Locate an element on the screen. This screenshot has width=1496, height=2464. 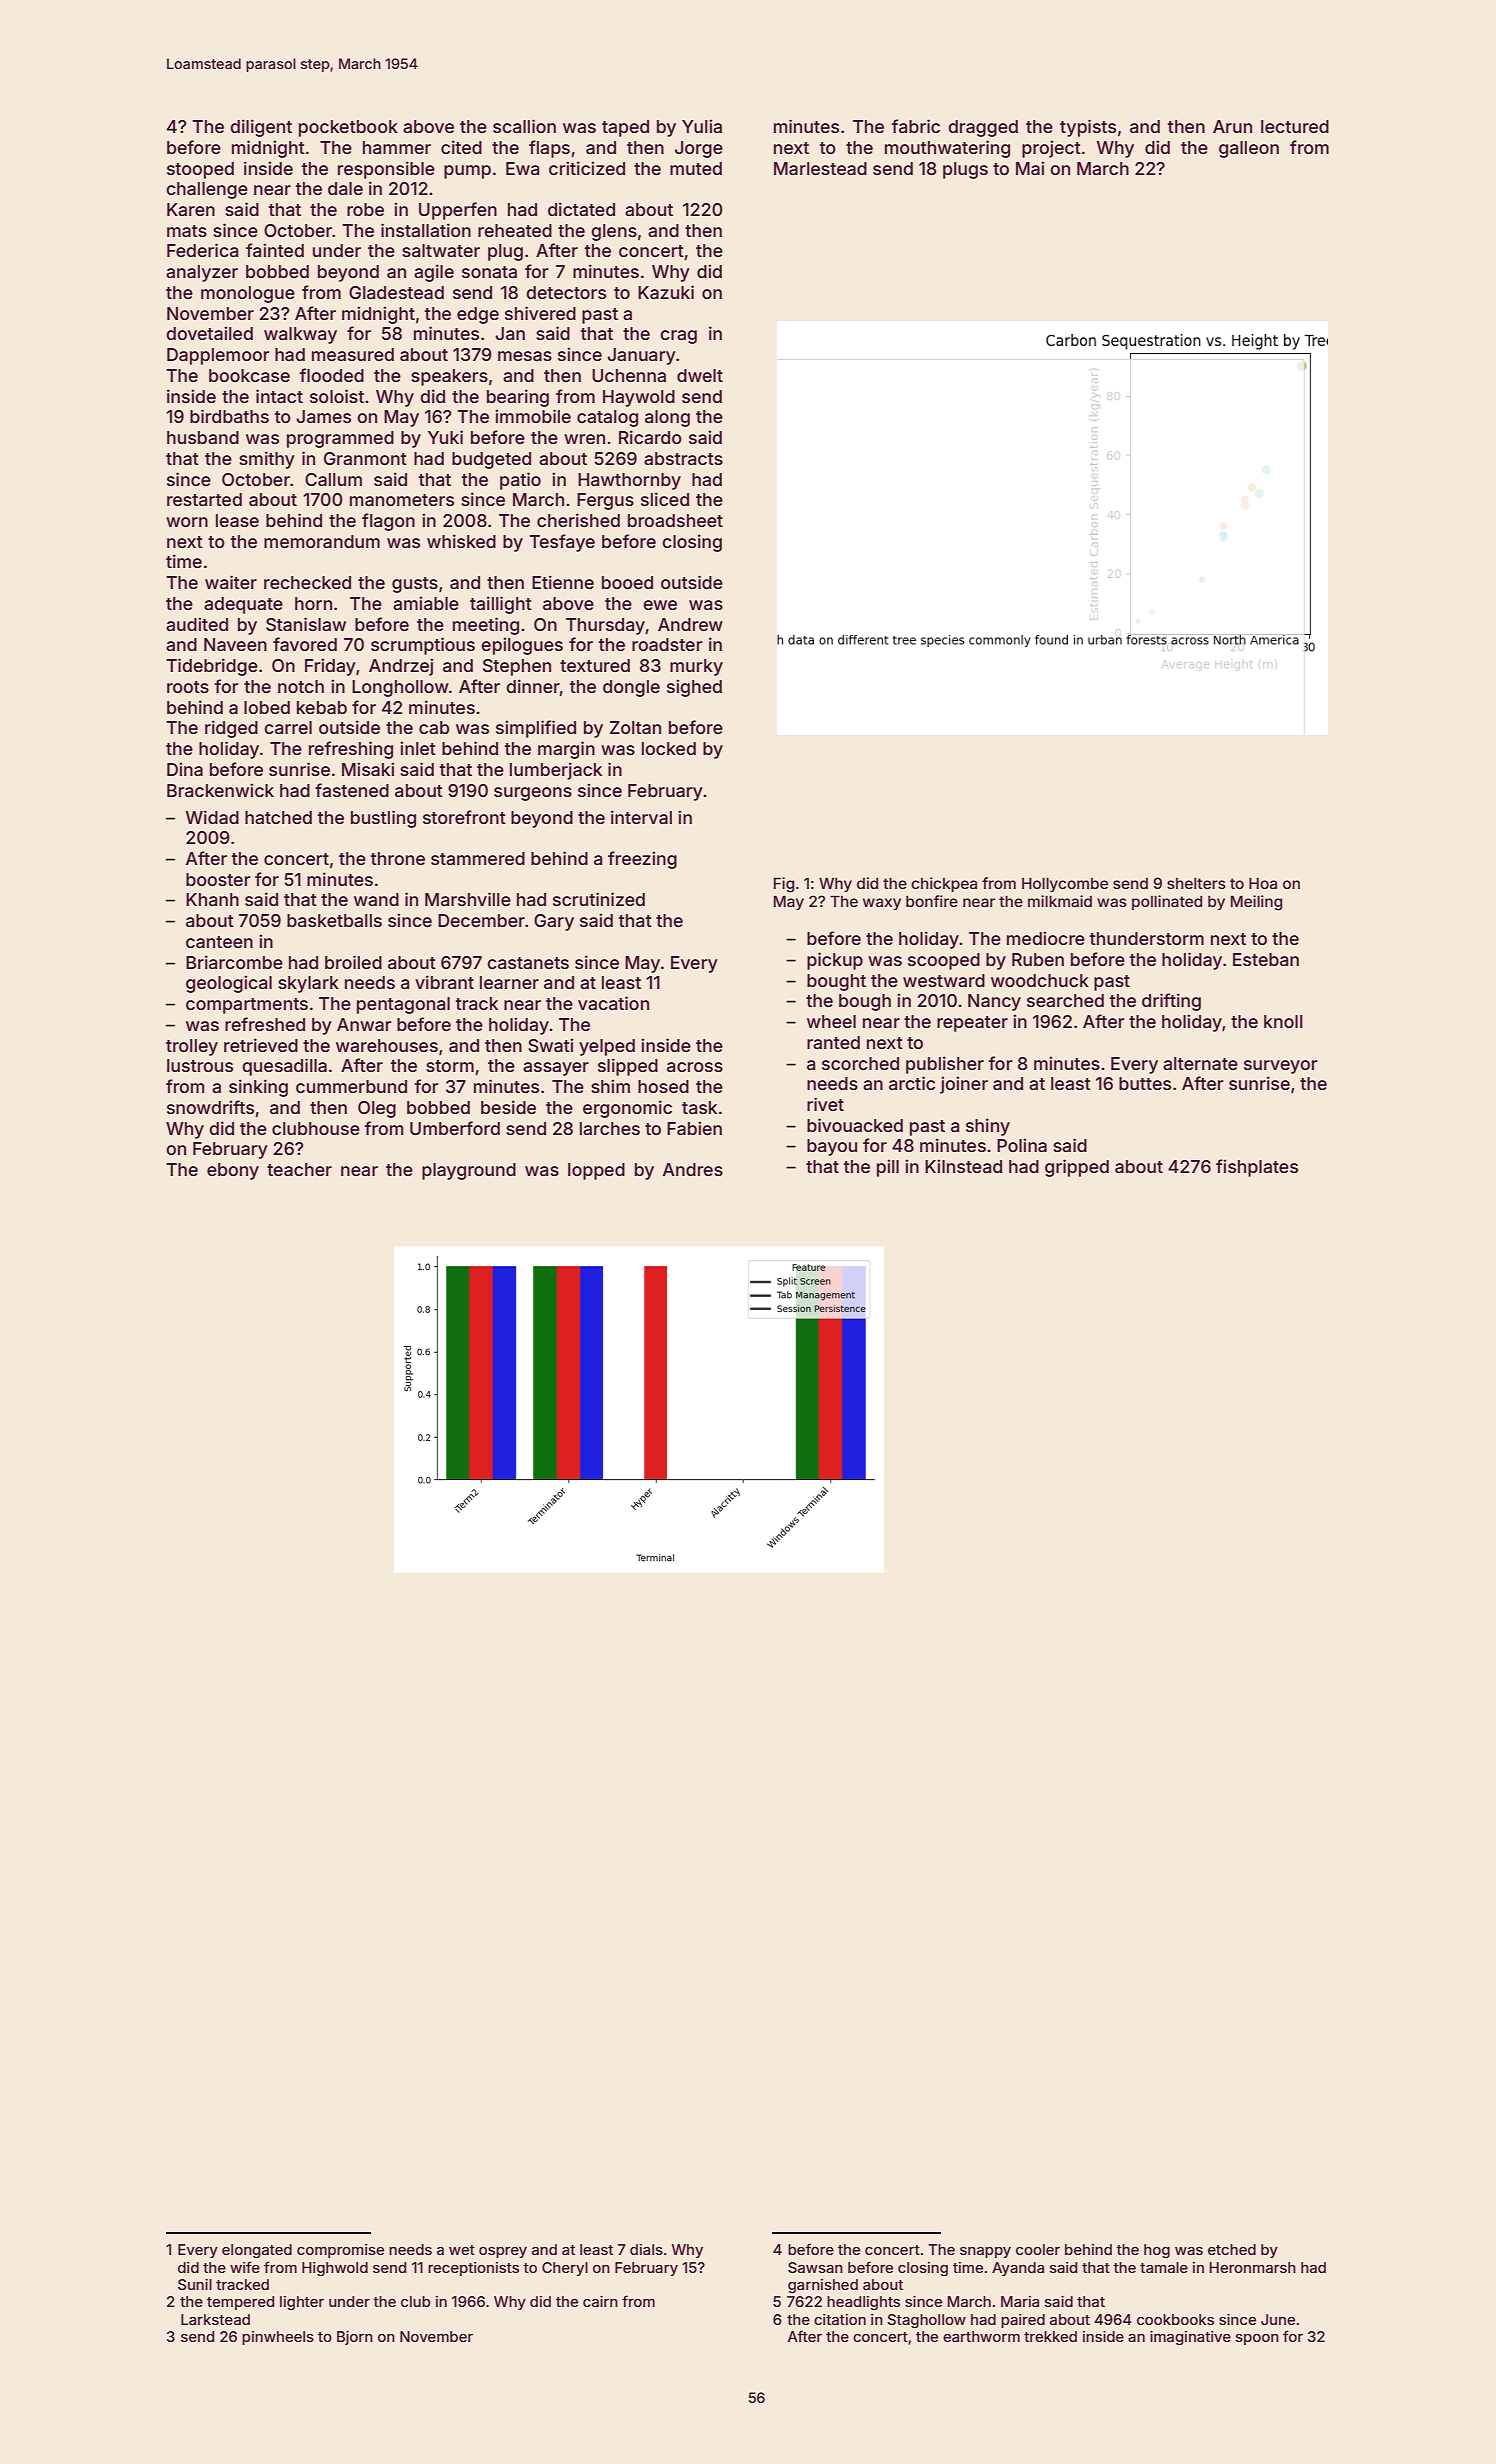
basketballs is located at coordinates (334, 920).
